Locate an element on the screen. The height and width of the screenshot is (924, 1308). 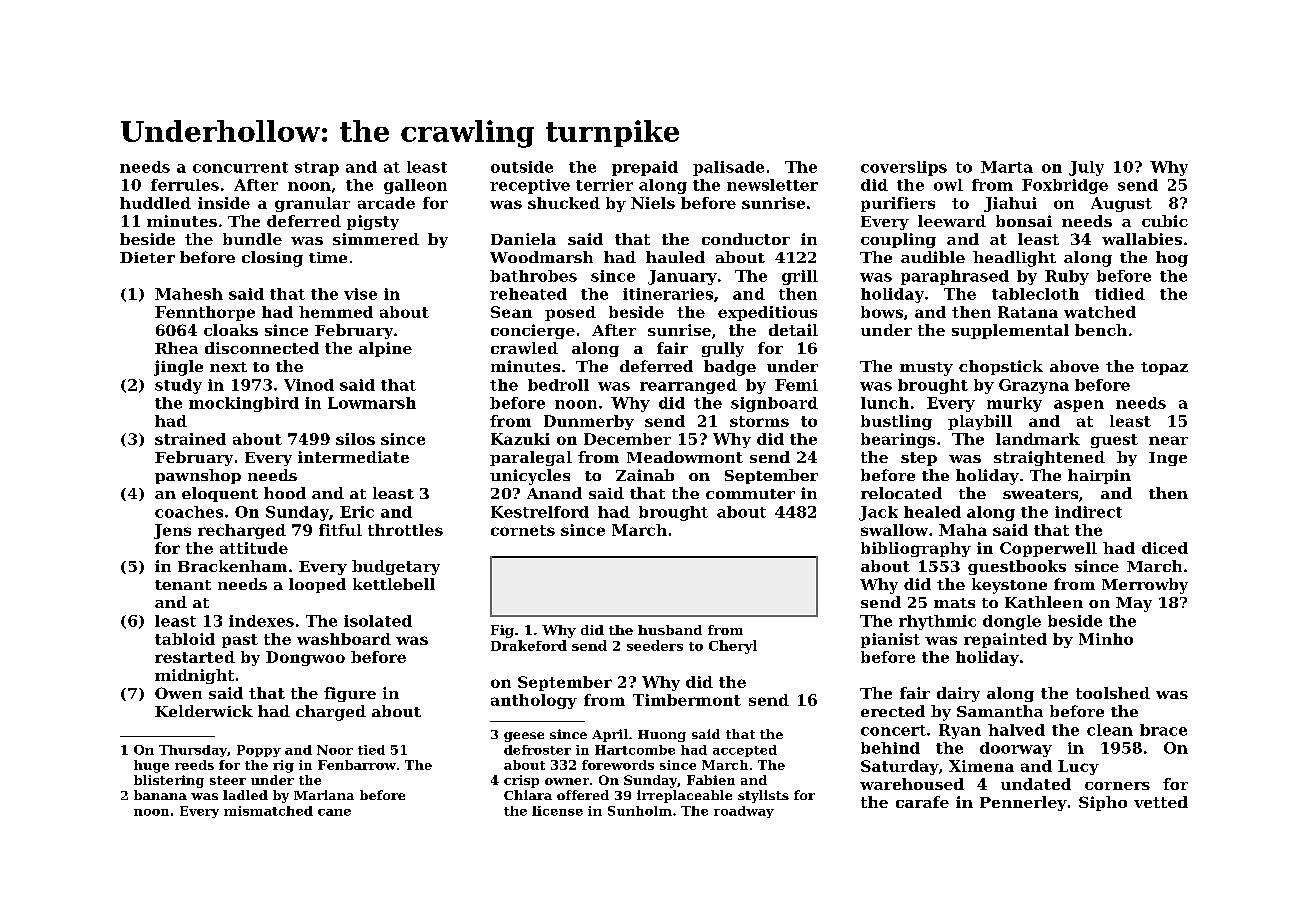
defroster is located at coordinates (537, 750).
